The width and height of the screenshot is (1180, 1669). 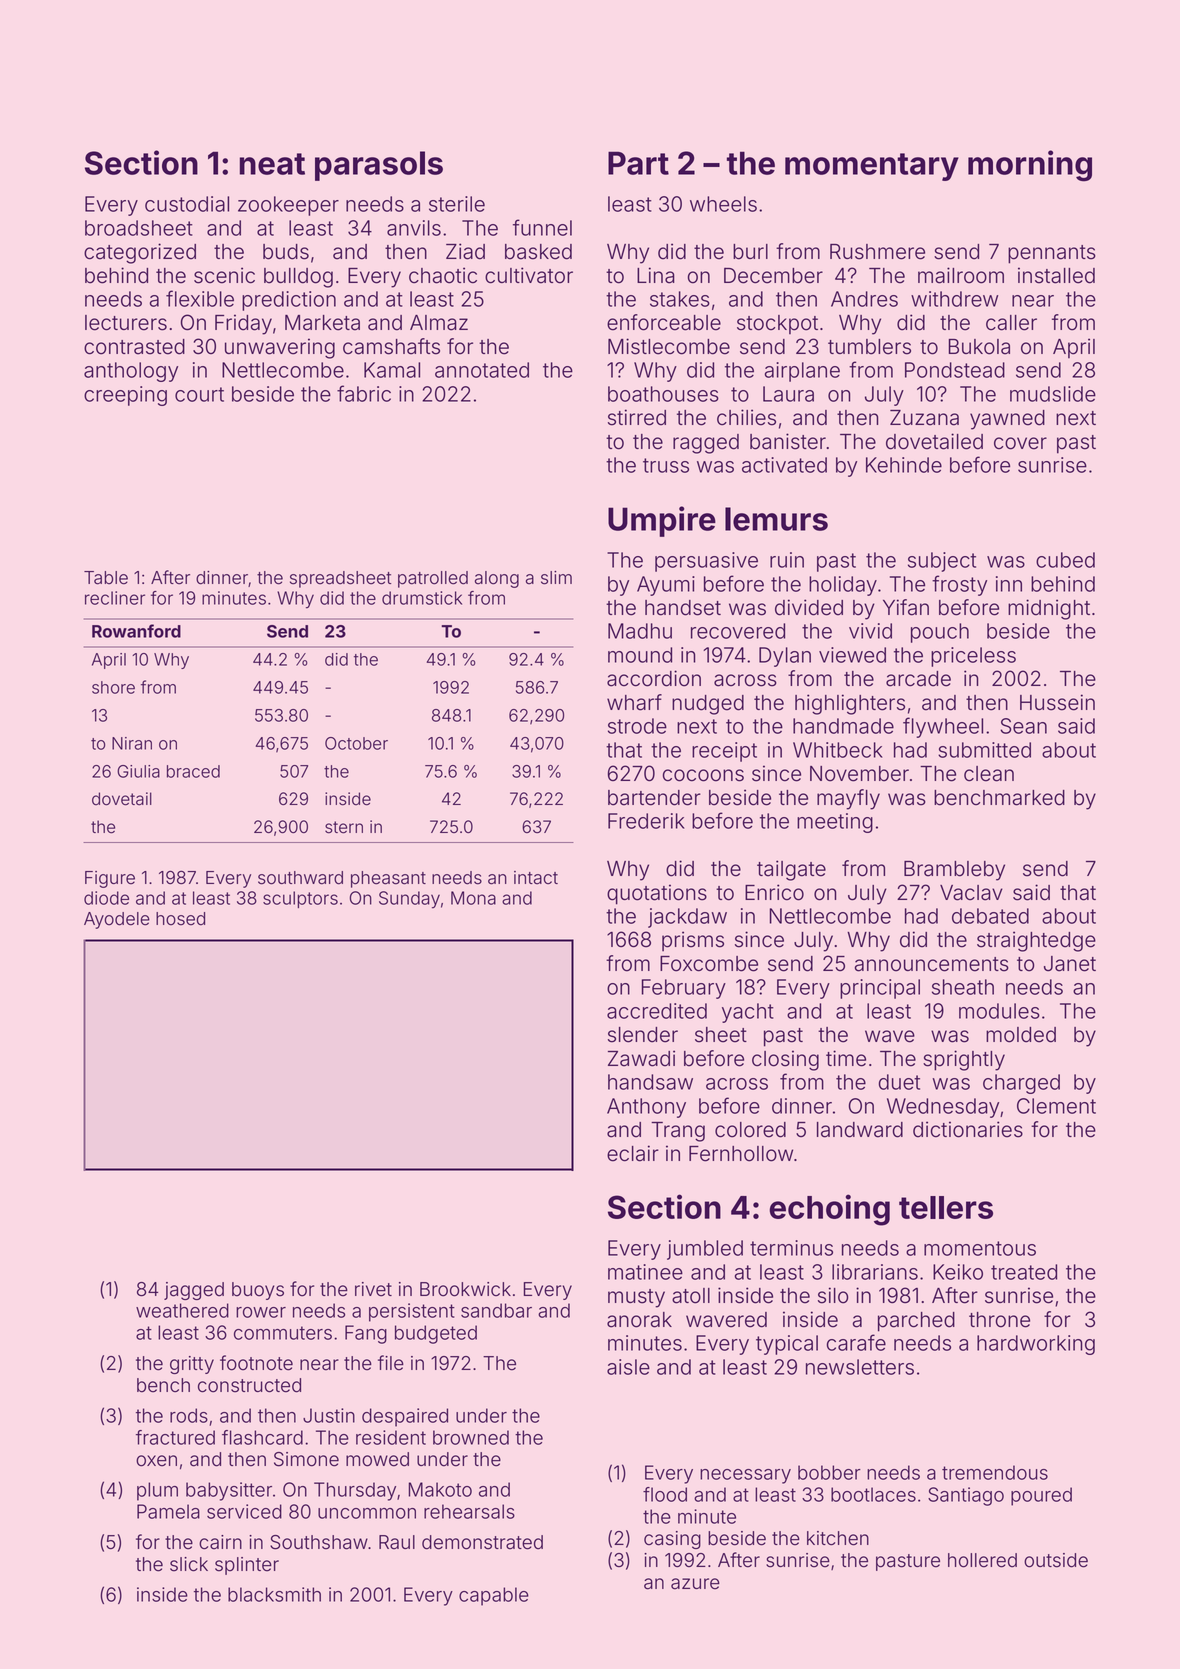 What do you see at coordinates (465, 251) in the screenshot?
I see `Ziad` at bounding box center [465, 251].
